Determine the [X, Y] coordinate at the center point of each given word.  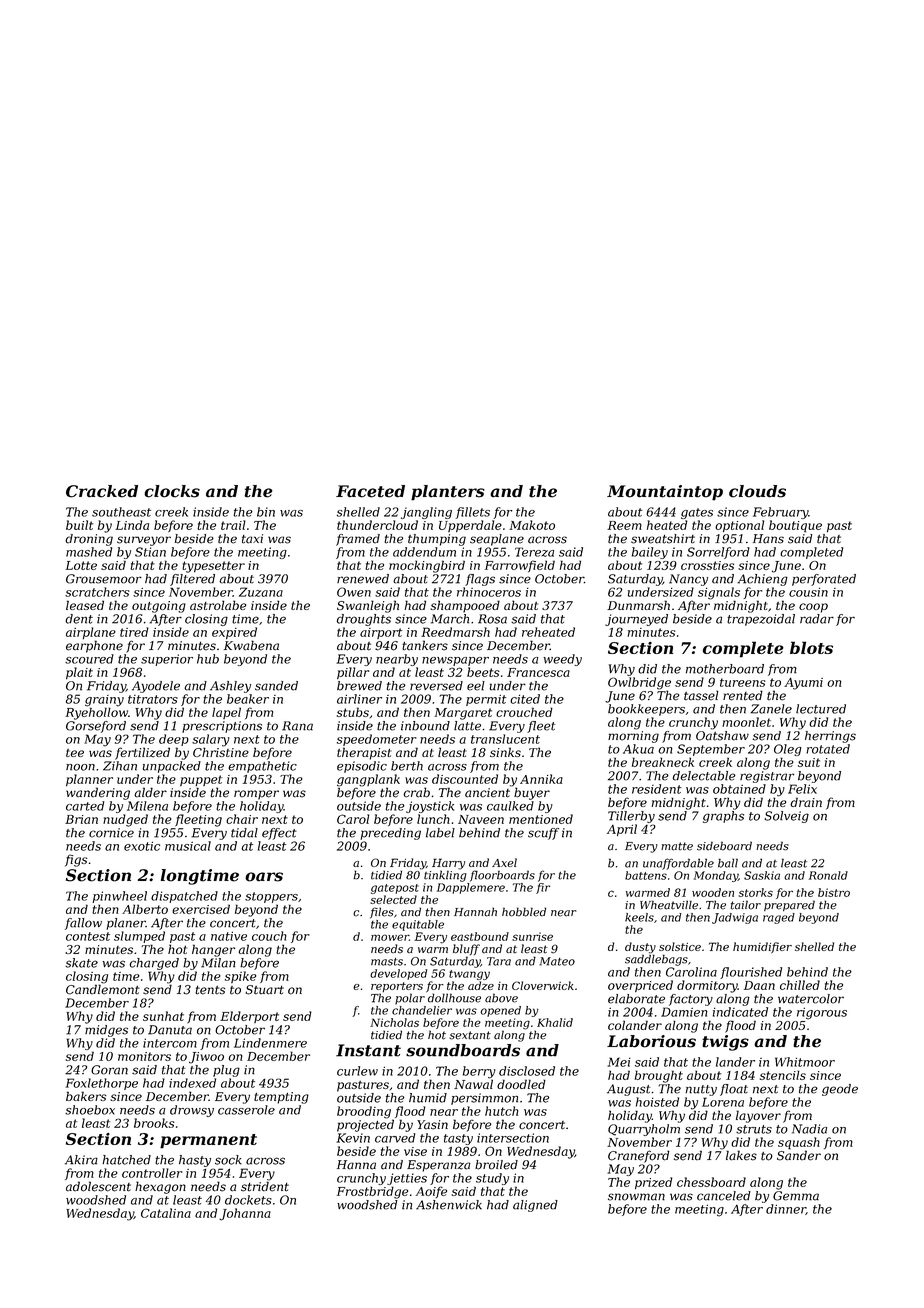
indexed [192, 1083]
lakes [741, 1155]
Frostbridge [372, 1192]
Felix [802, 789]
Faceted [370, 491]
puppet [201, 780]
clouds [757, 491]
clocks [172, 491]
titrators [153, 699]
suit [809, 762]
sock [228, 1160]
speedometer [377, 740]
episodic [362, 767]
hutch [501, 1111]
